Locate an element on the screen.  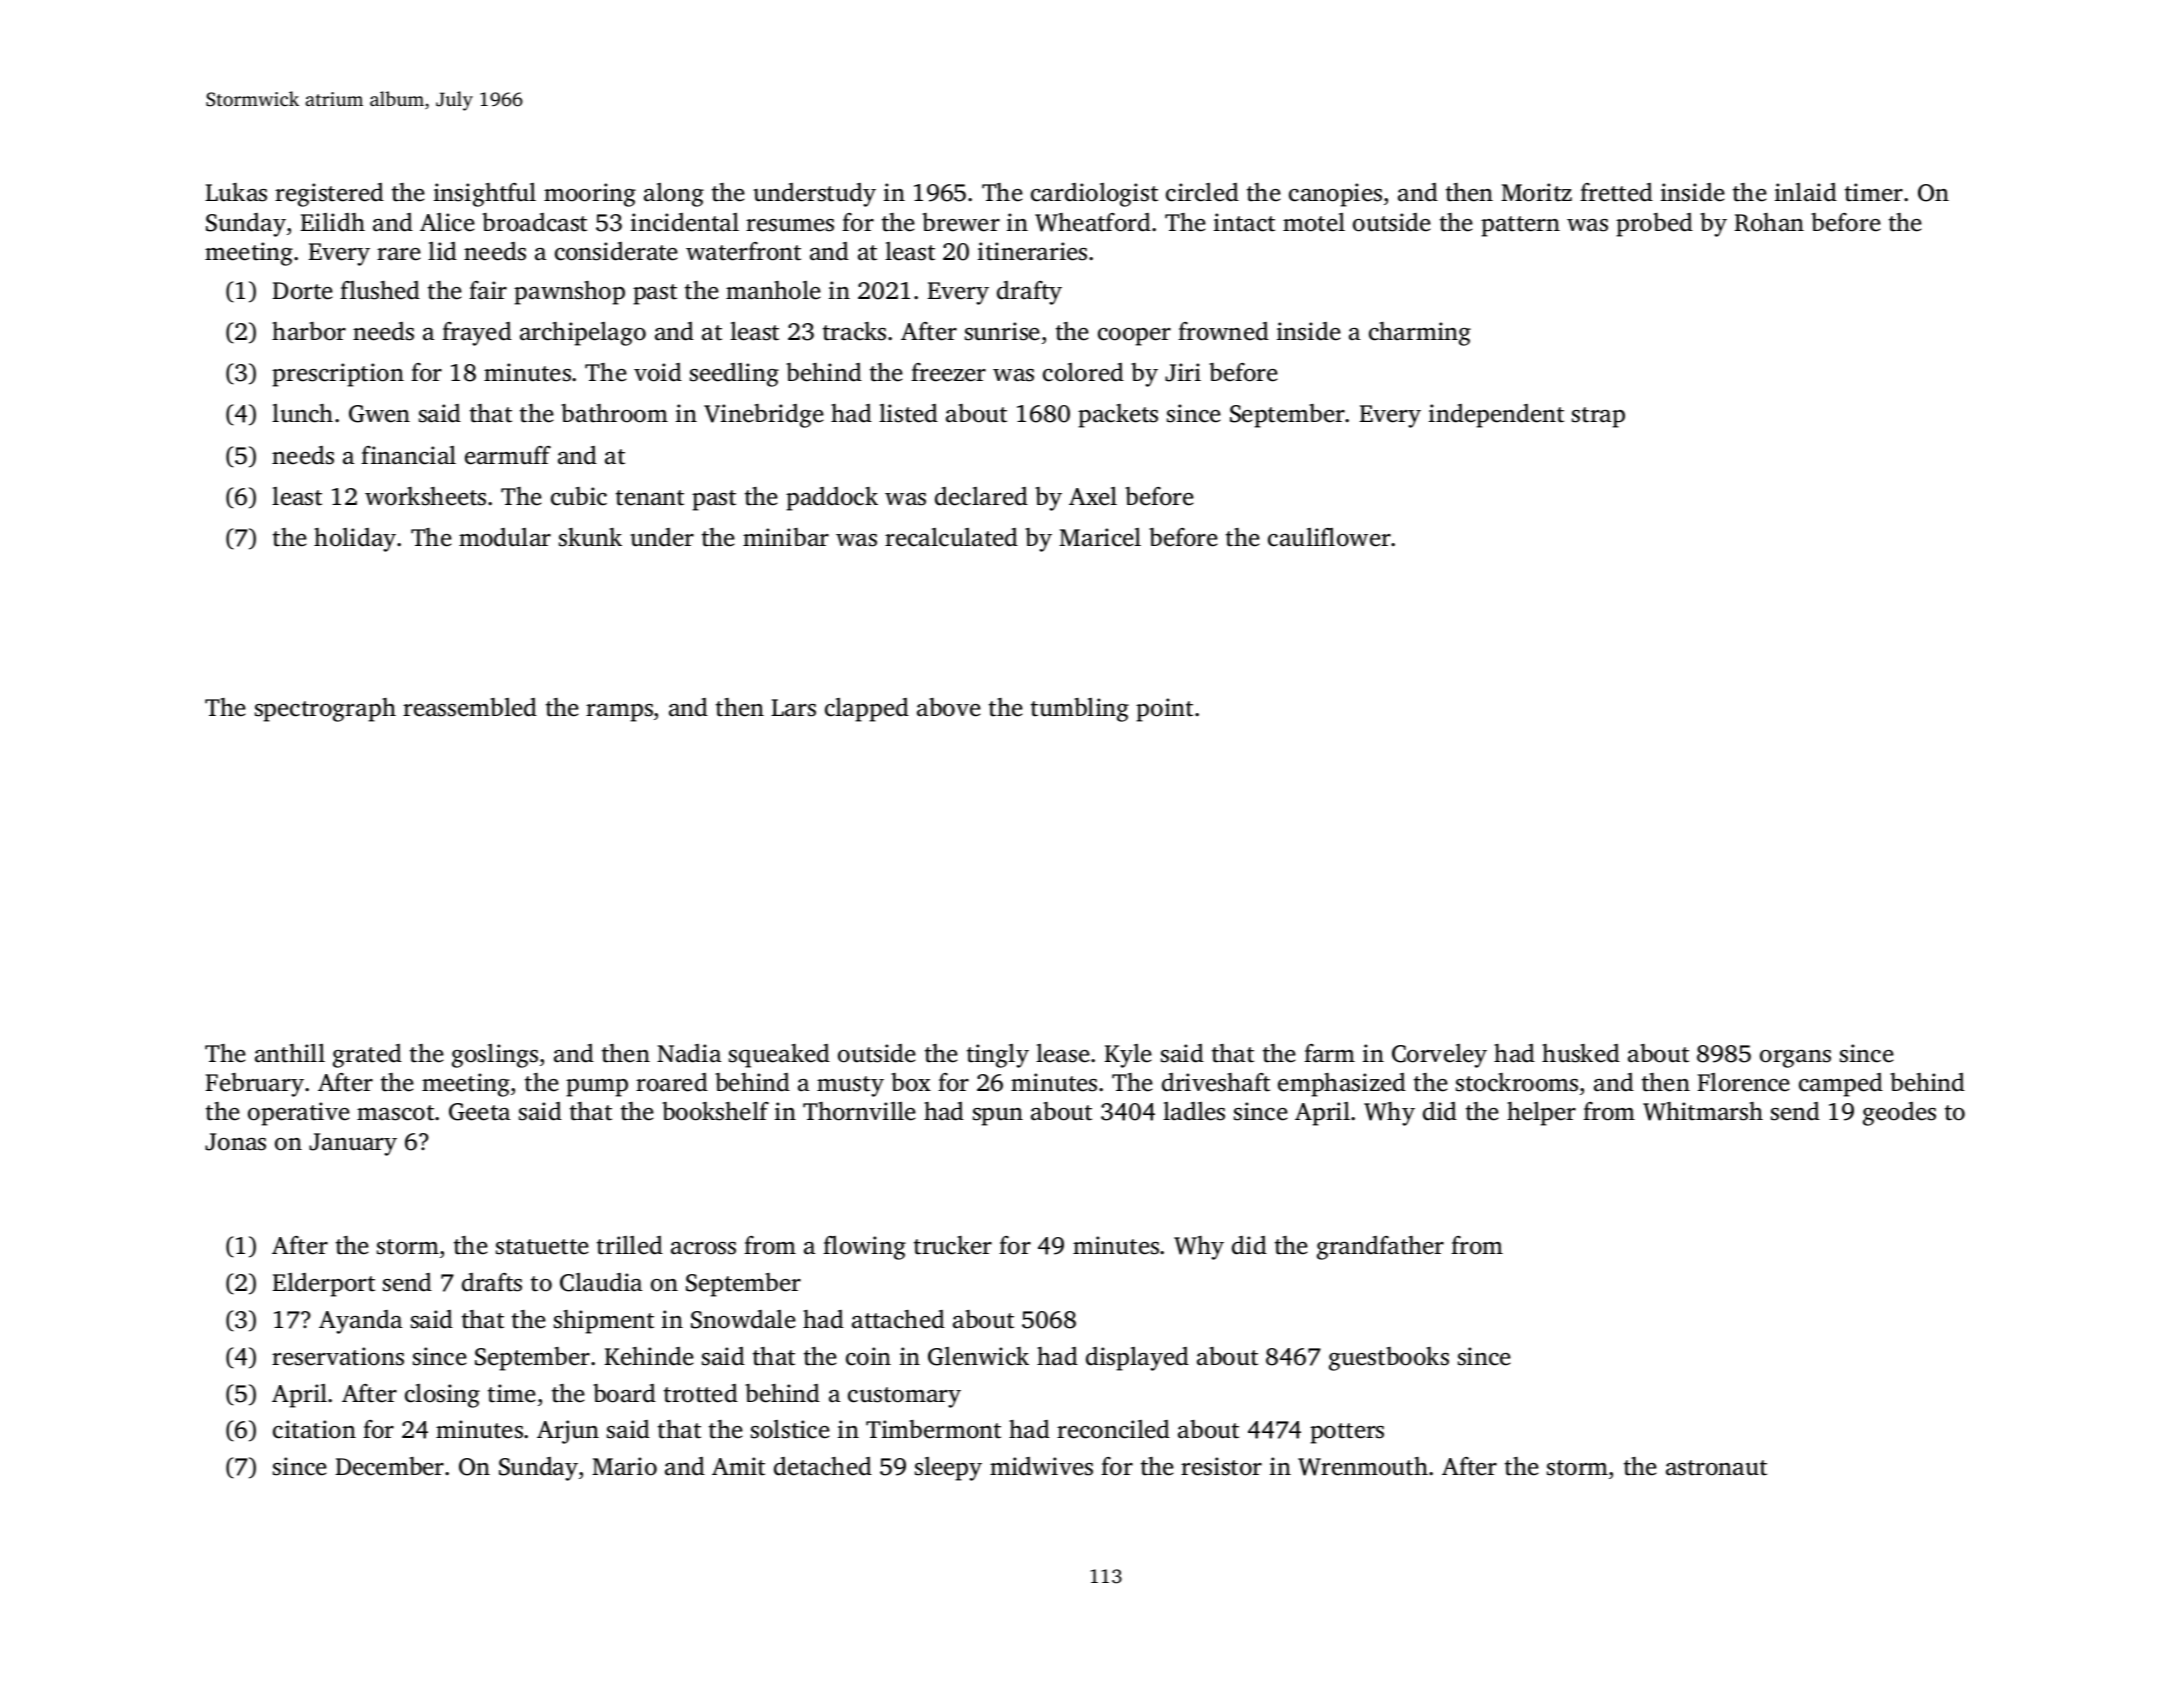
Rohan is located at coordinates (1769, 222).
